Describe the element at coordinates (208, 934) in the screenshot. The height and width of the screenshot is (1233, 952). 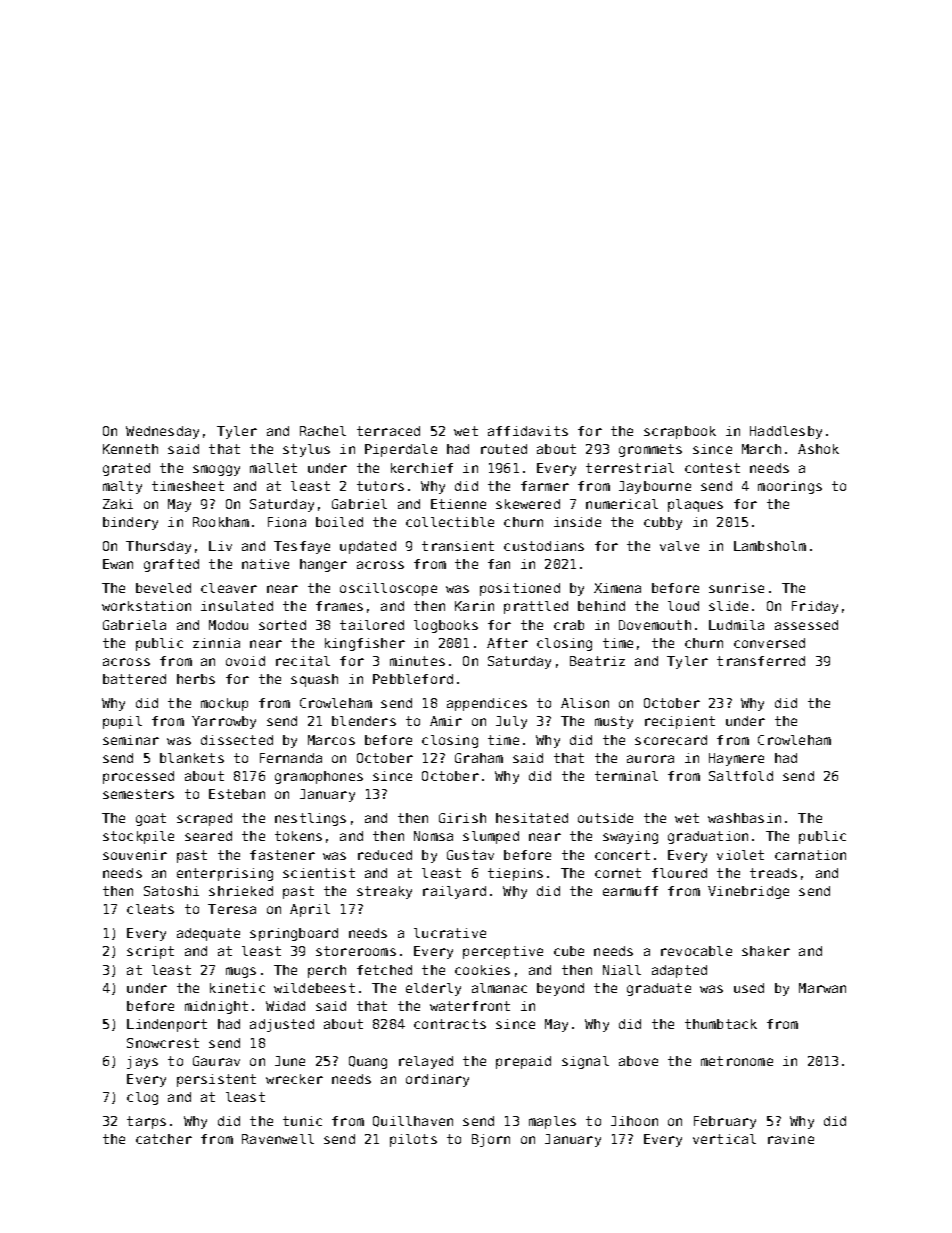
I see `adequate` at that location.
